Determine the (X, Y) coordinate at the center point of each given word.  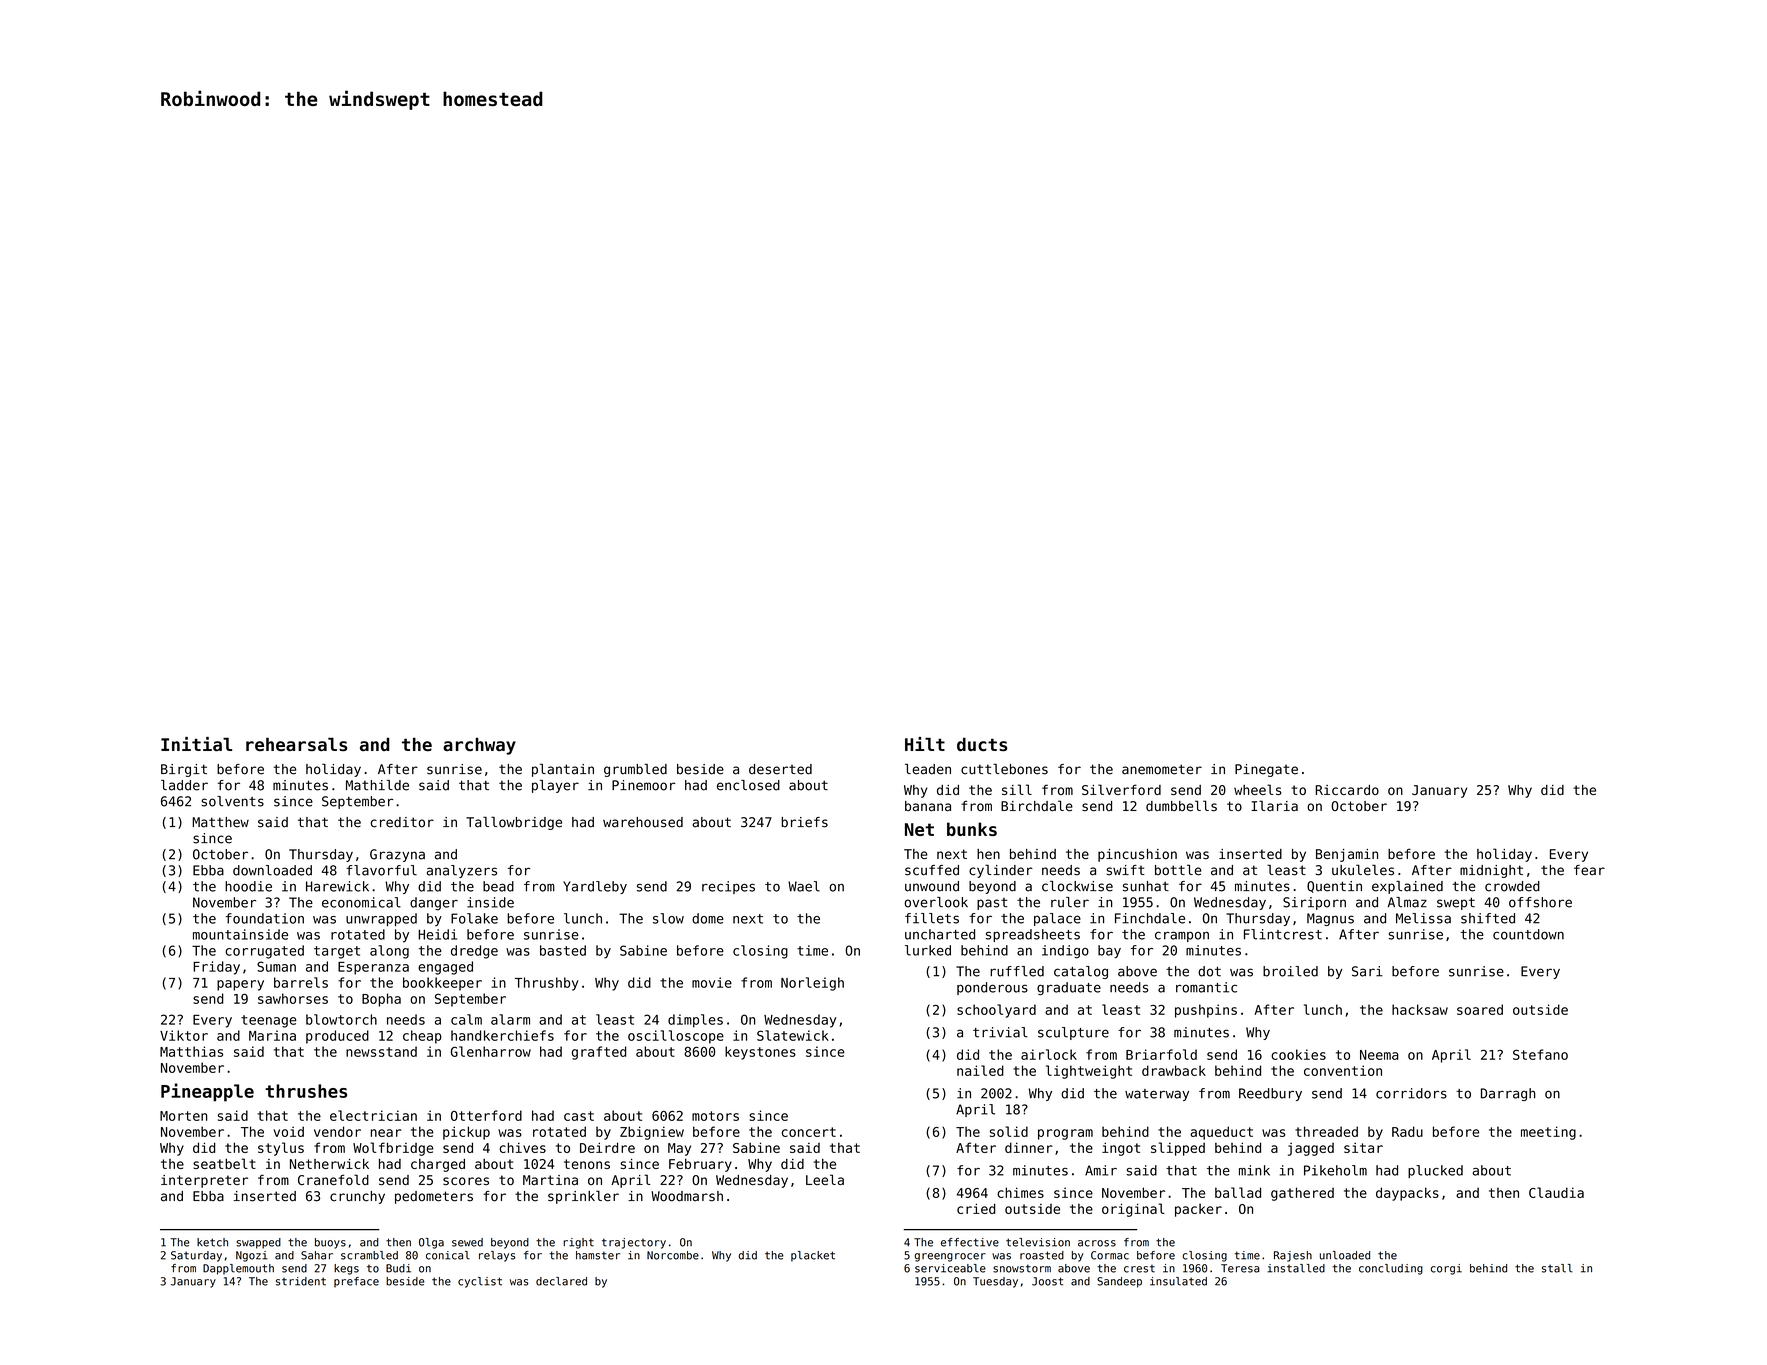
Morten (183, 1116)
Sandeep (1119, 1282)
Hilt (925, 744)
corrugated (264, 952)
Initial (196, 744)
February (700, 1165)
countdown (1528, 934)
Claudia (1556, 1192)
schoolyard (996, 1011)
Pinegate (1266, 770)
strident (301, 1281)
